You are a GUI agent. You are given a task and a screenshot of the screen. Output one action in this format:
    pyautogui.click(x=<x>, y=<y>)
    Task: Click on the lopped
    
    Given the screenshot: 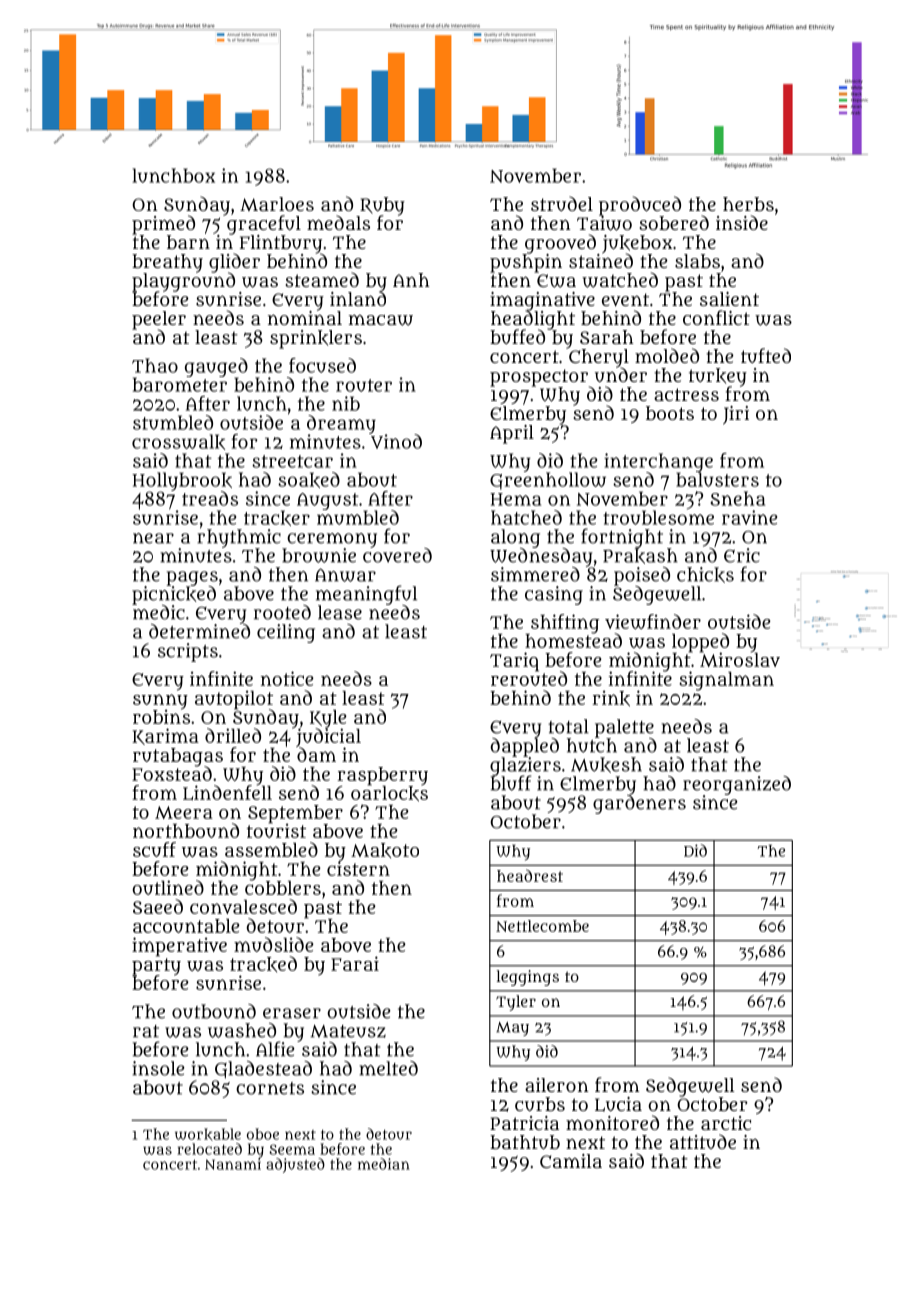 What is the action you would take?
    pyautogui.click(x=700, y=642)
